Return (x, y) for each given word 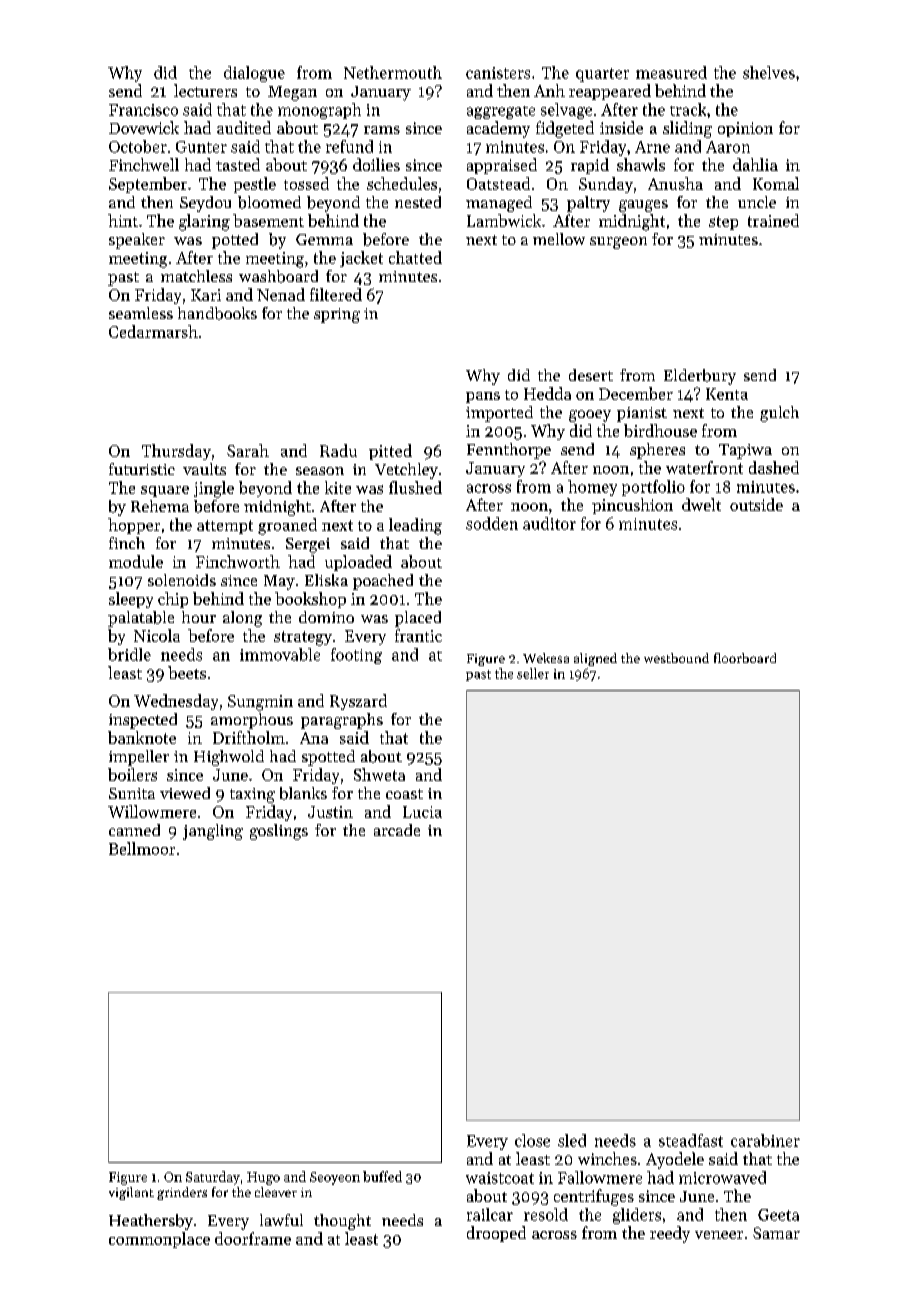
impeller (139, 758)
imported (499, 414)
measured (671, 72)
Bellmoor (142, 848)
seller (533, 673)
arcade (397, 830)
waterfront (704, 467)
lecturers (205, 90)
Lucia (422, 812)
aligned (595, 659)
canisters (498, 73)
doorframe (253, 1238)
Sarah (248, 450)
